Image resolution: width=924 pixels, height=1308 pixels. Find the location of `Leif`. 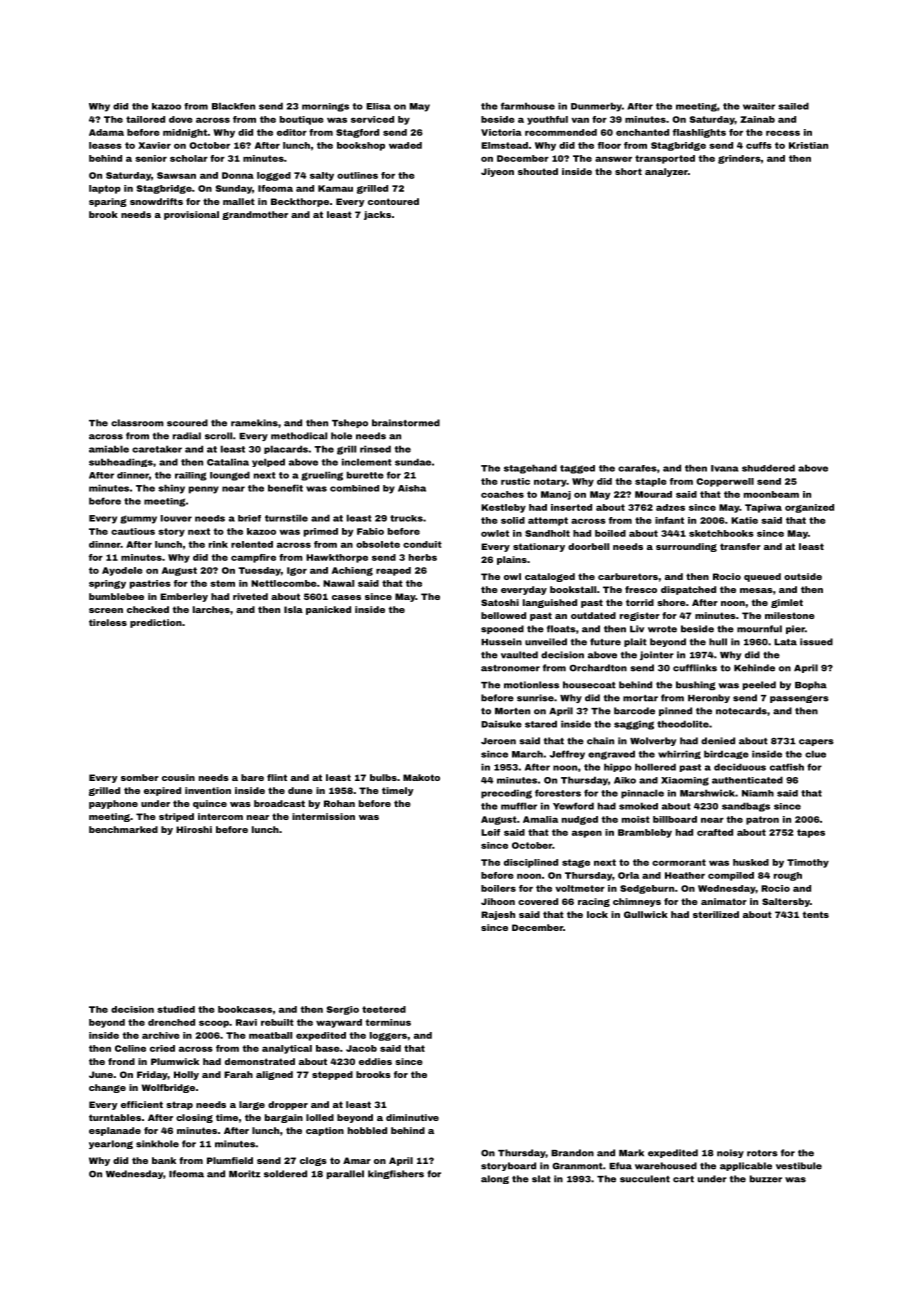

Leif is located at coordinates (490, 832).
